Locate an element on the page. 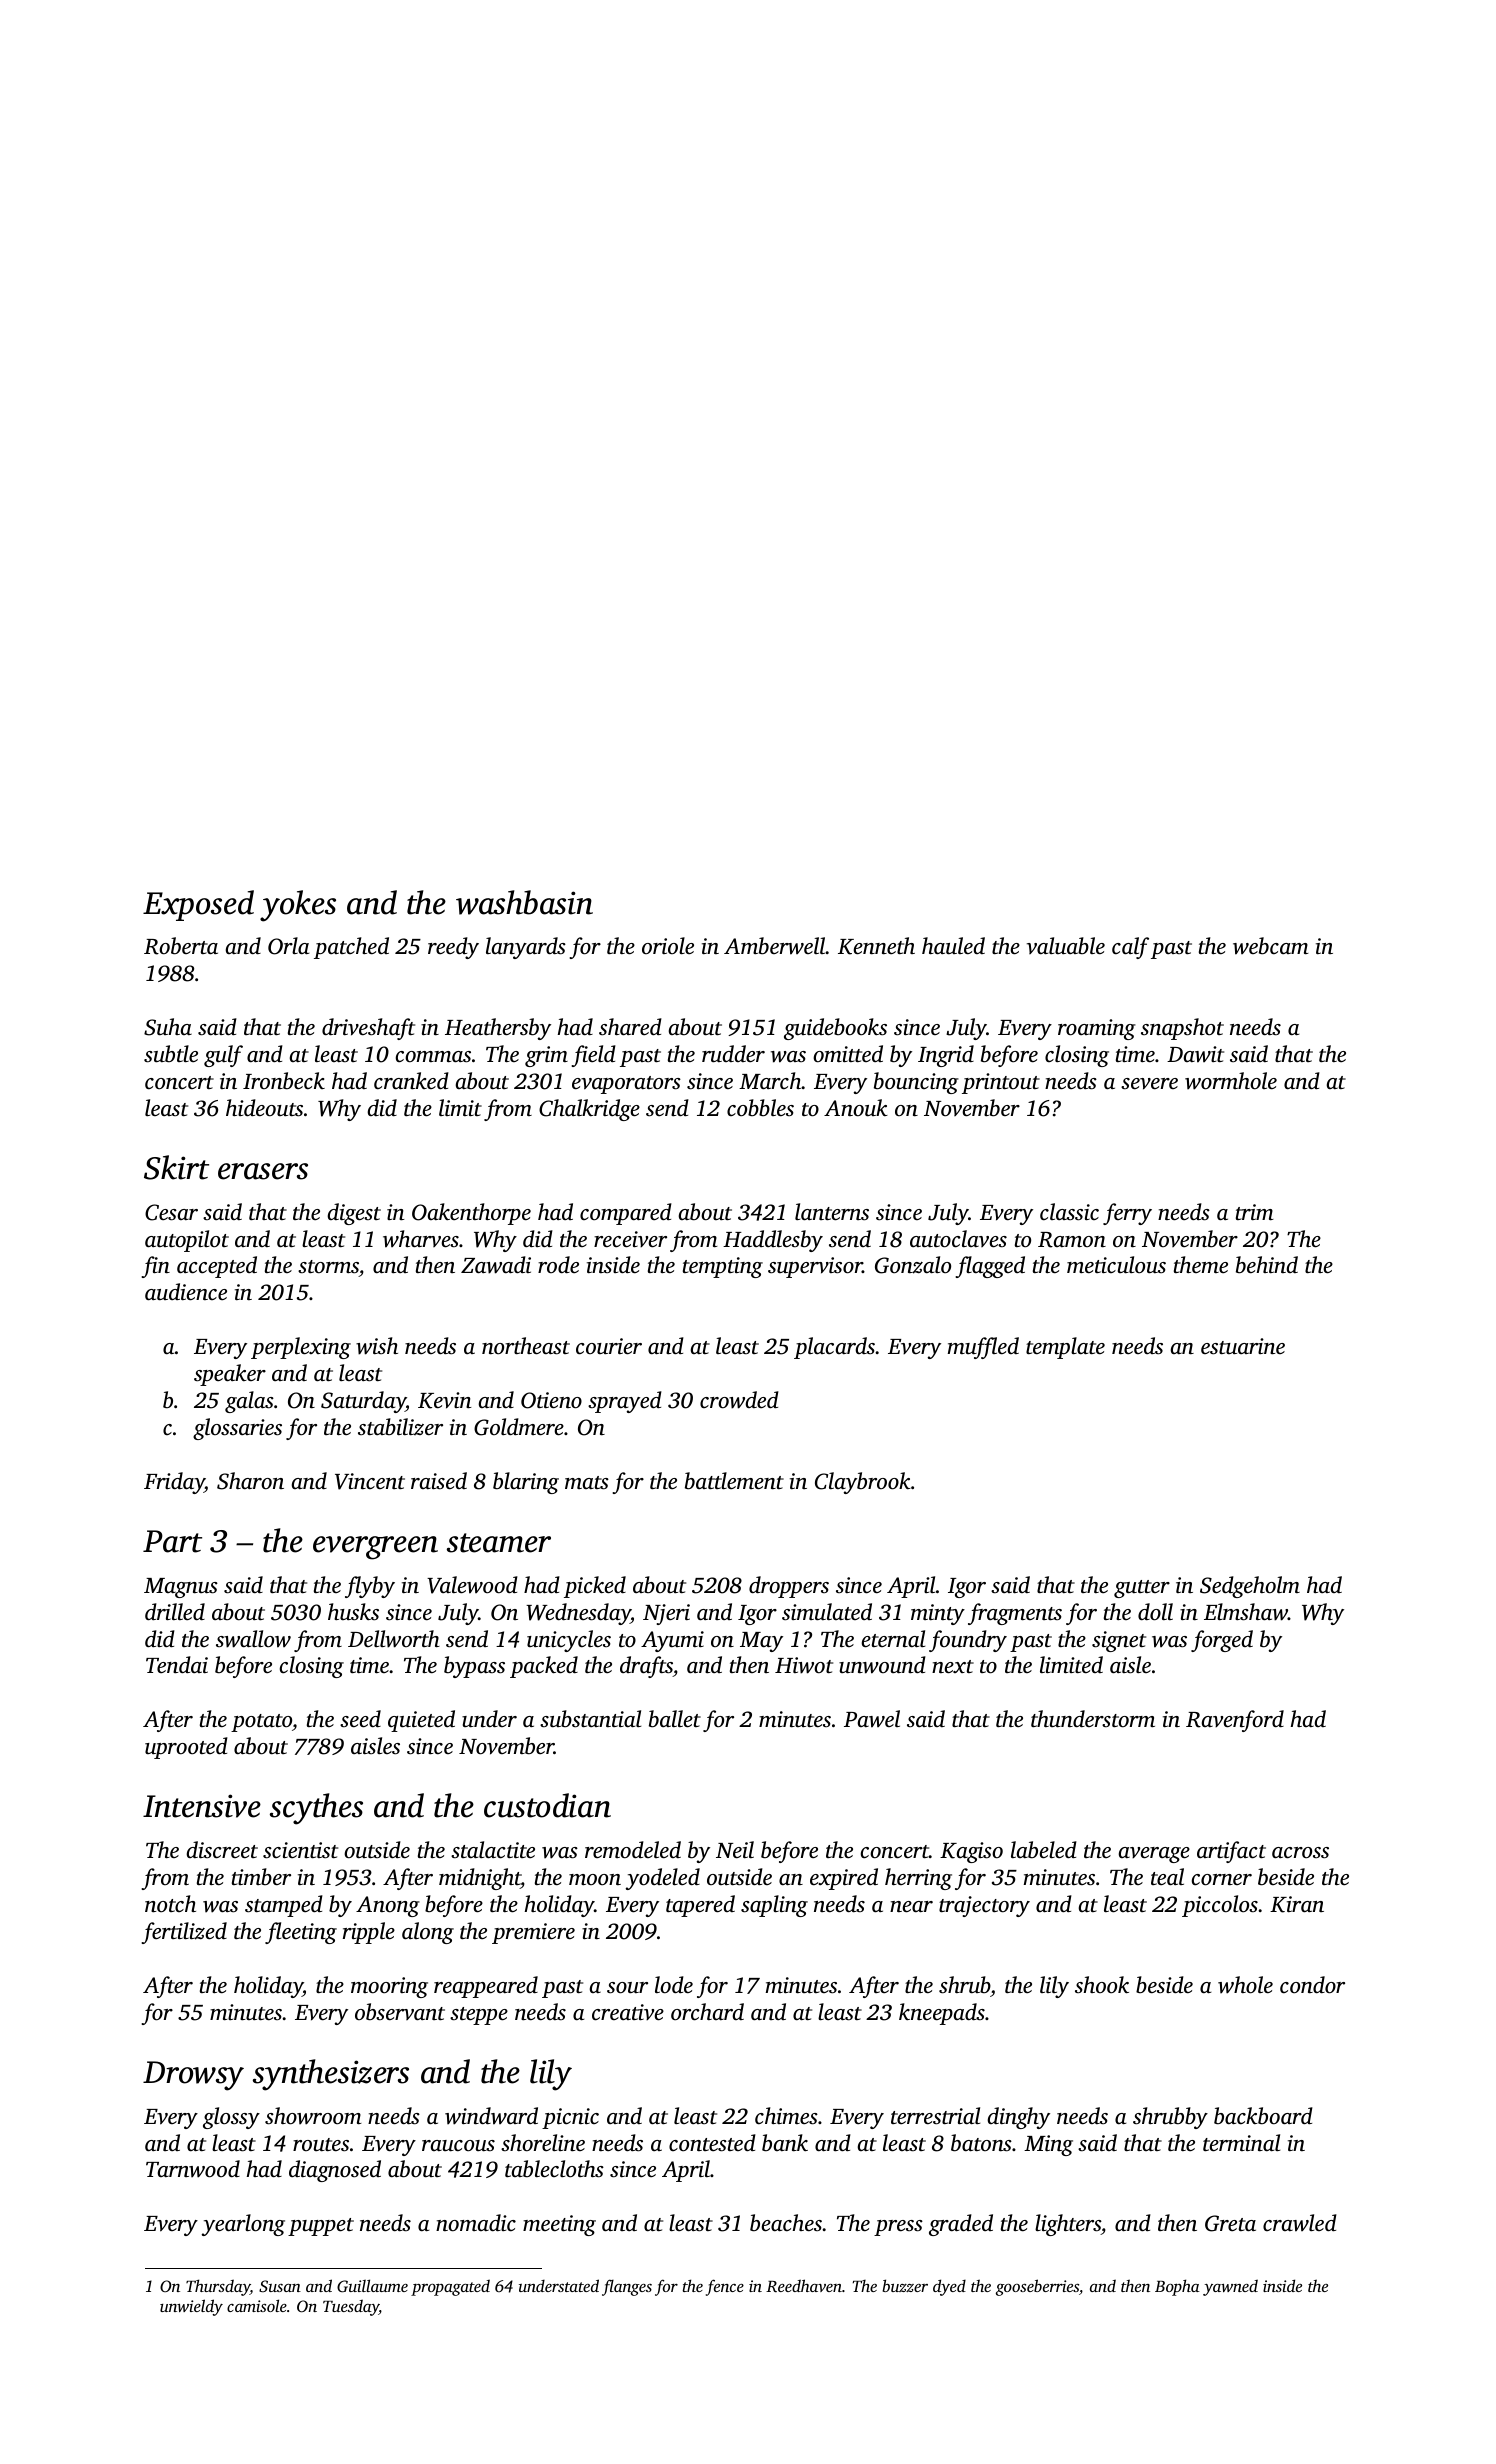 This document has width=1496, height=2464. digest is located at coordinates (354, 1214).
